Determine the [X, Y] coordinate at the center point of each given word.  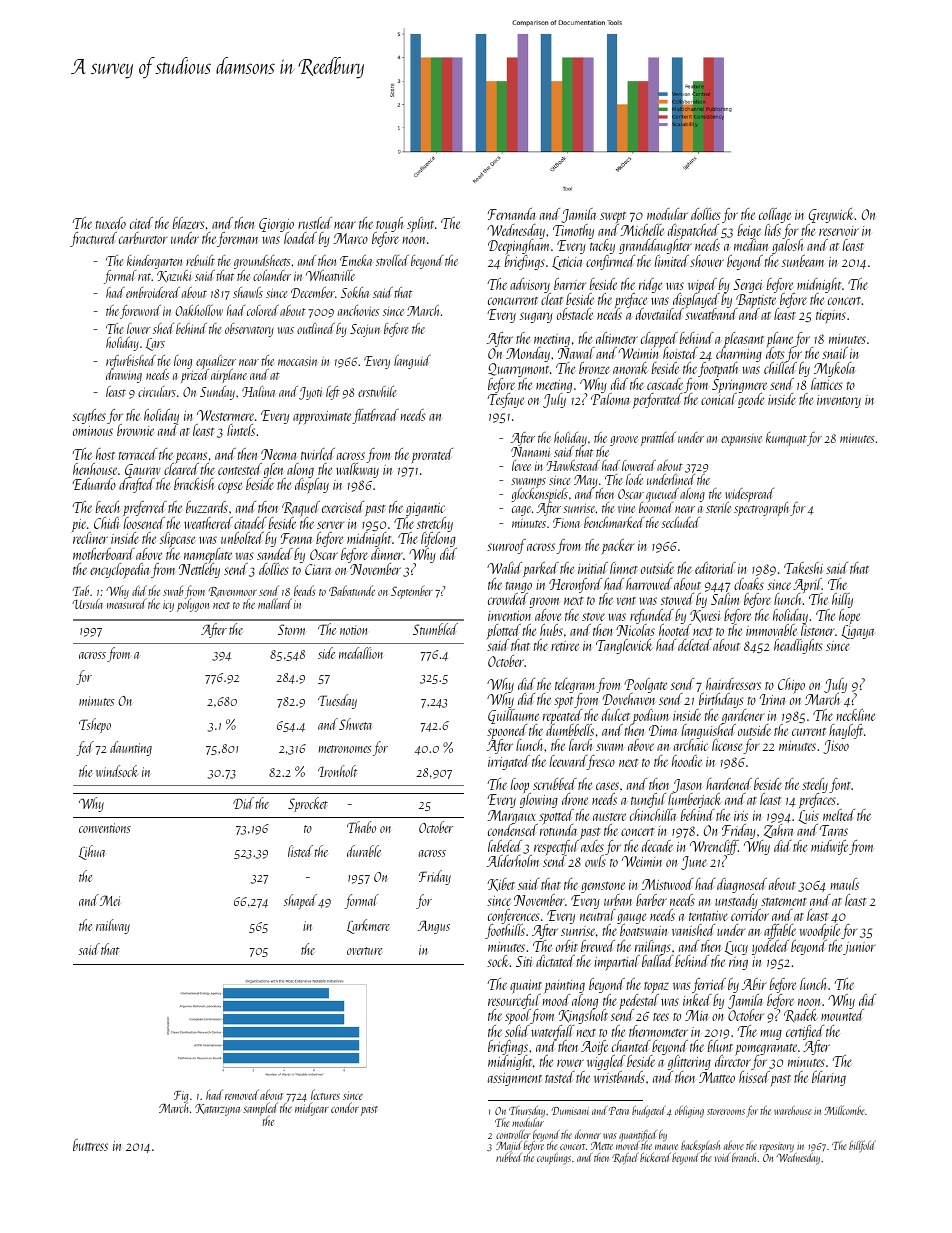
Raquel [301, 509]
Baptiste [757, 301]
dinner [387, 554]
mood [556, 1000]
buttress [90, 1145]
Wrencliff [714, 848]
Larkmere [368, 926]
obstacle [575, 314]
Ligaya [858, 632]
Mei [110, 900]
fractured [93, 239]
